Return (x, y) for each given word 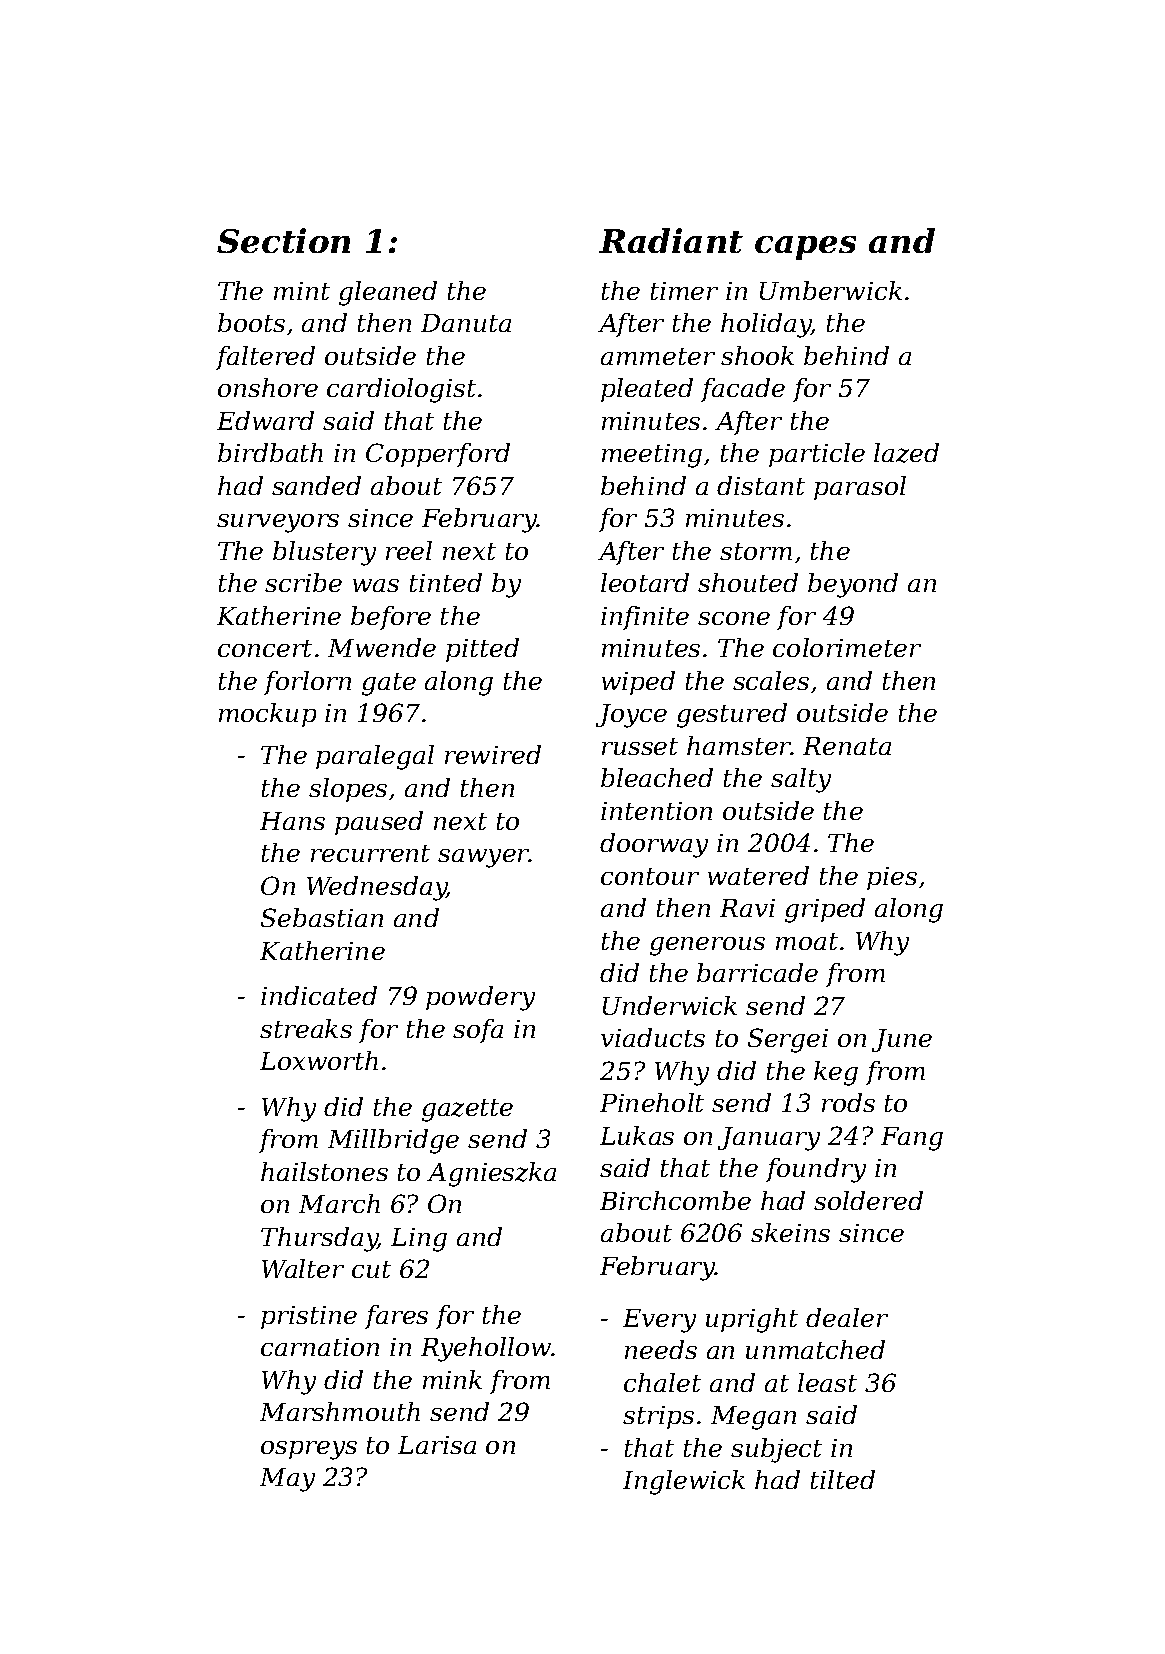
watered (758, 875)
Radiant (671, 240)
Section (283, 240)
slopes (348, 790)
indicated (319, 995)
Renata (847, 746)
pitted (482, 650)
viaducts (653, 1037)
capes (805, 248)
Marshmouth (340, 1411)
